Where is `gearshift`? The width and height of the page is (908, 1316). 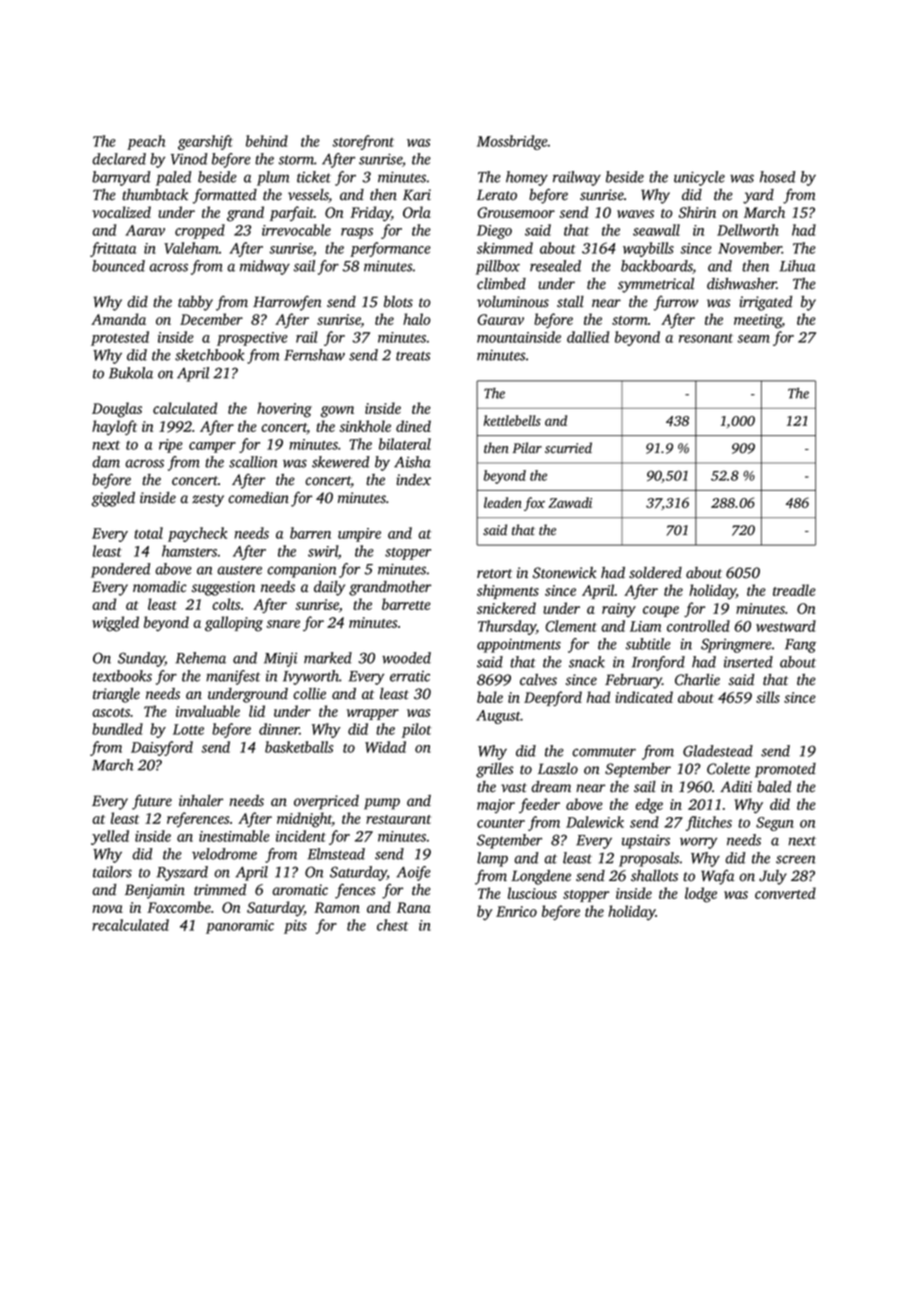 gearshift is located at coordinates (205, 142).
